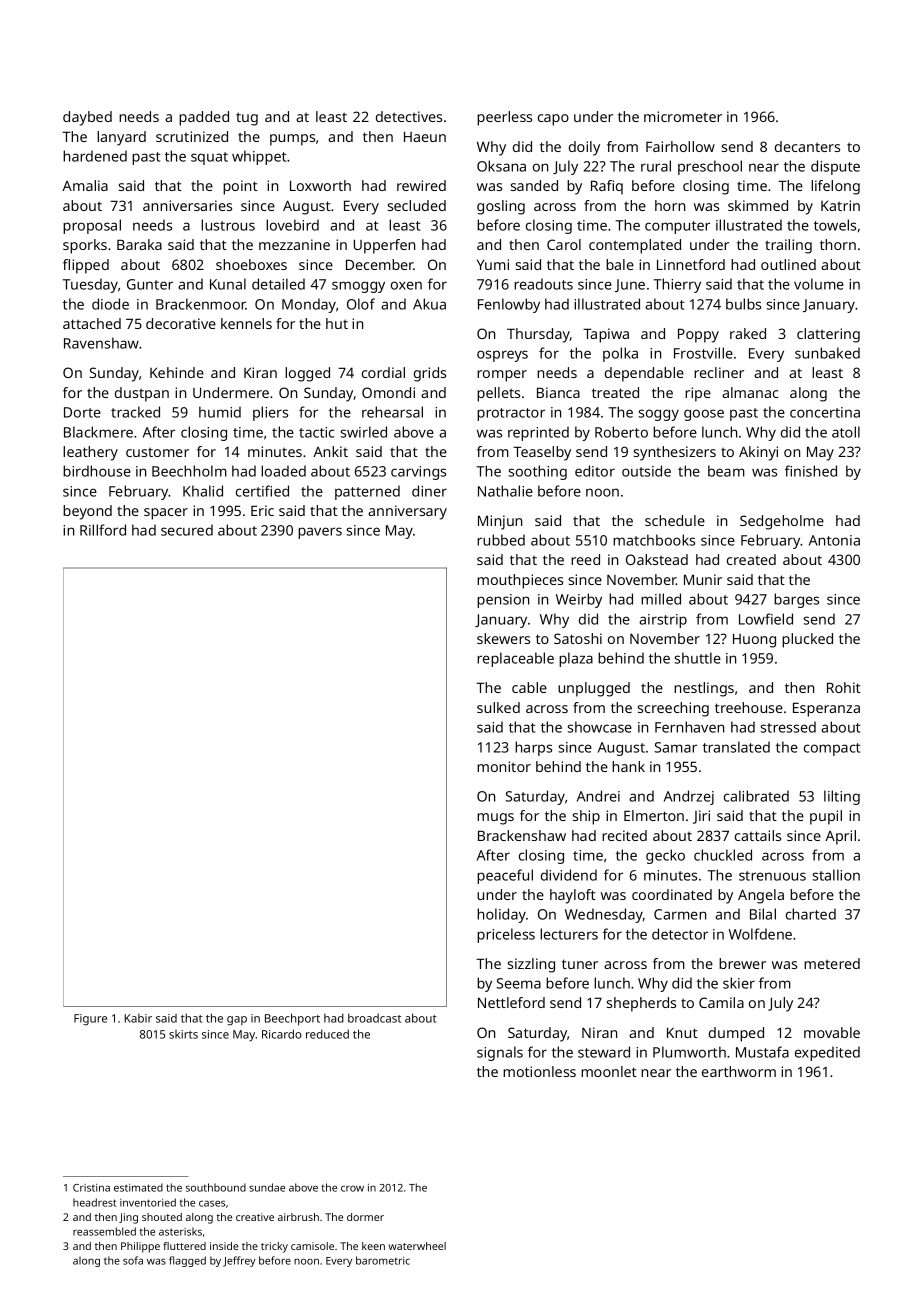 This screenshot has width=924, height=1308. Describe the element at coordinates (85, 185) in the screenshot. I see `Amalia` at that location.
